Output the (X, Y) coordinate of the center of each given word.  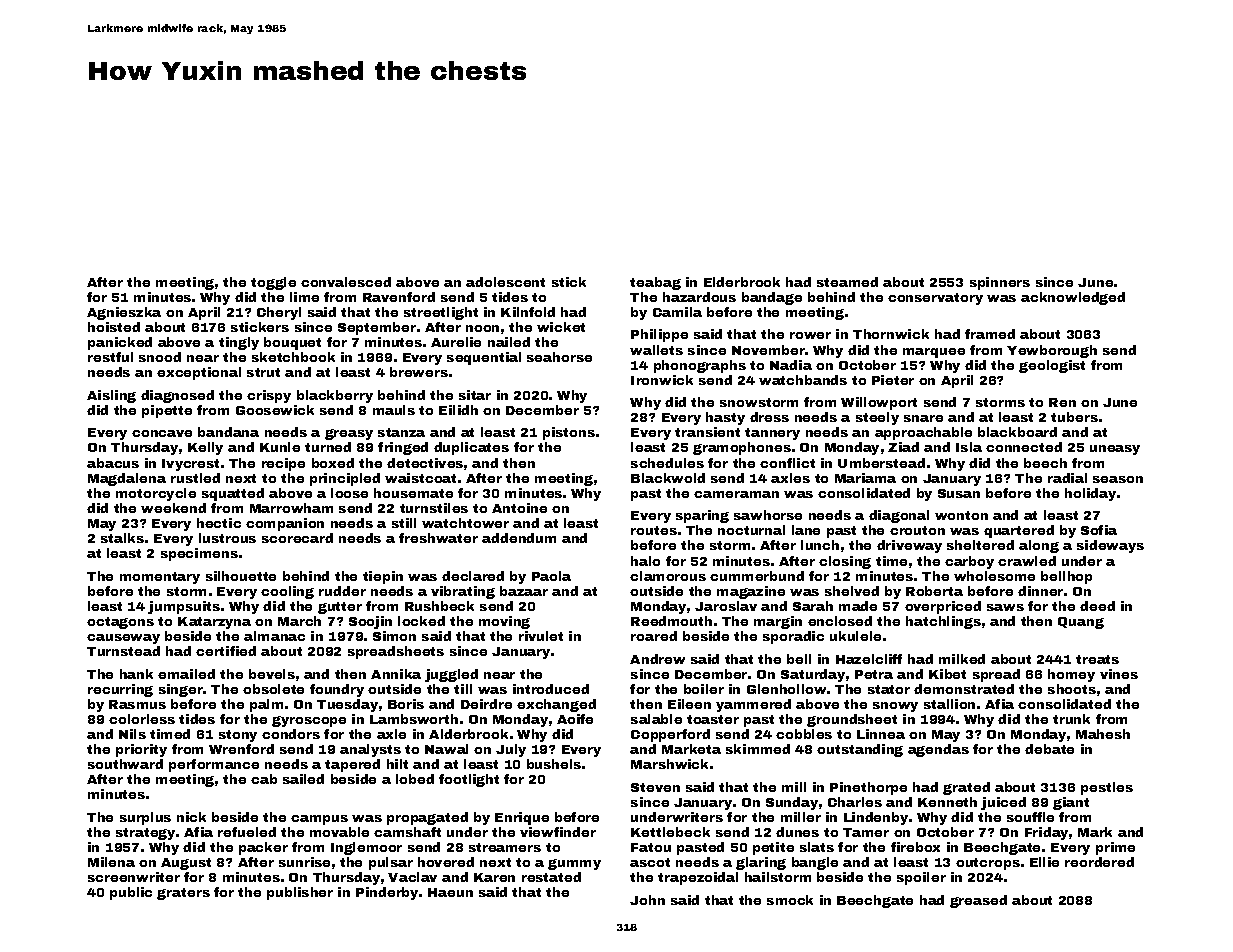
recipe (283, 464)
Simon (394, 636)
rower (810, 335)
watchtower (465, 523)
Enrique (522, 818)
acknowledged (1073, 298)
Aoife (575, 719)
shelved (852, 591)
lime (304, 297)
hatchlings (943, 622)
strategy (145, 834)
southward (125, 764)
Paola (551, 576)
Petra (874, 674)
